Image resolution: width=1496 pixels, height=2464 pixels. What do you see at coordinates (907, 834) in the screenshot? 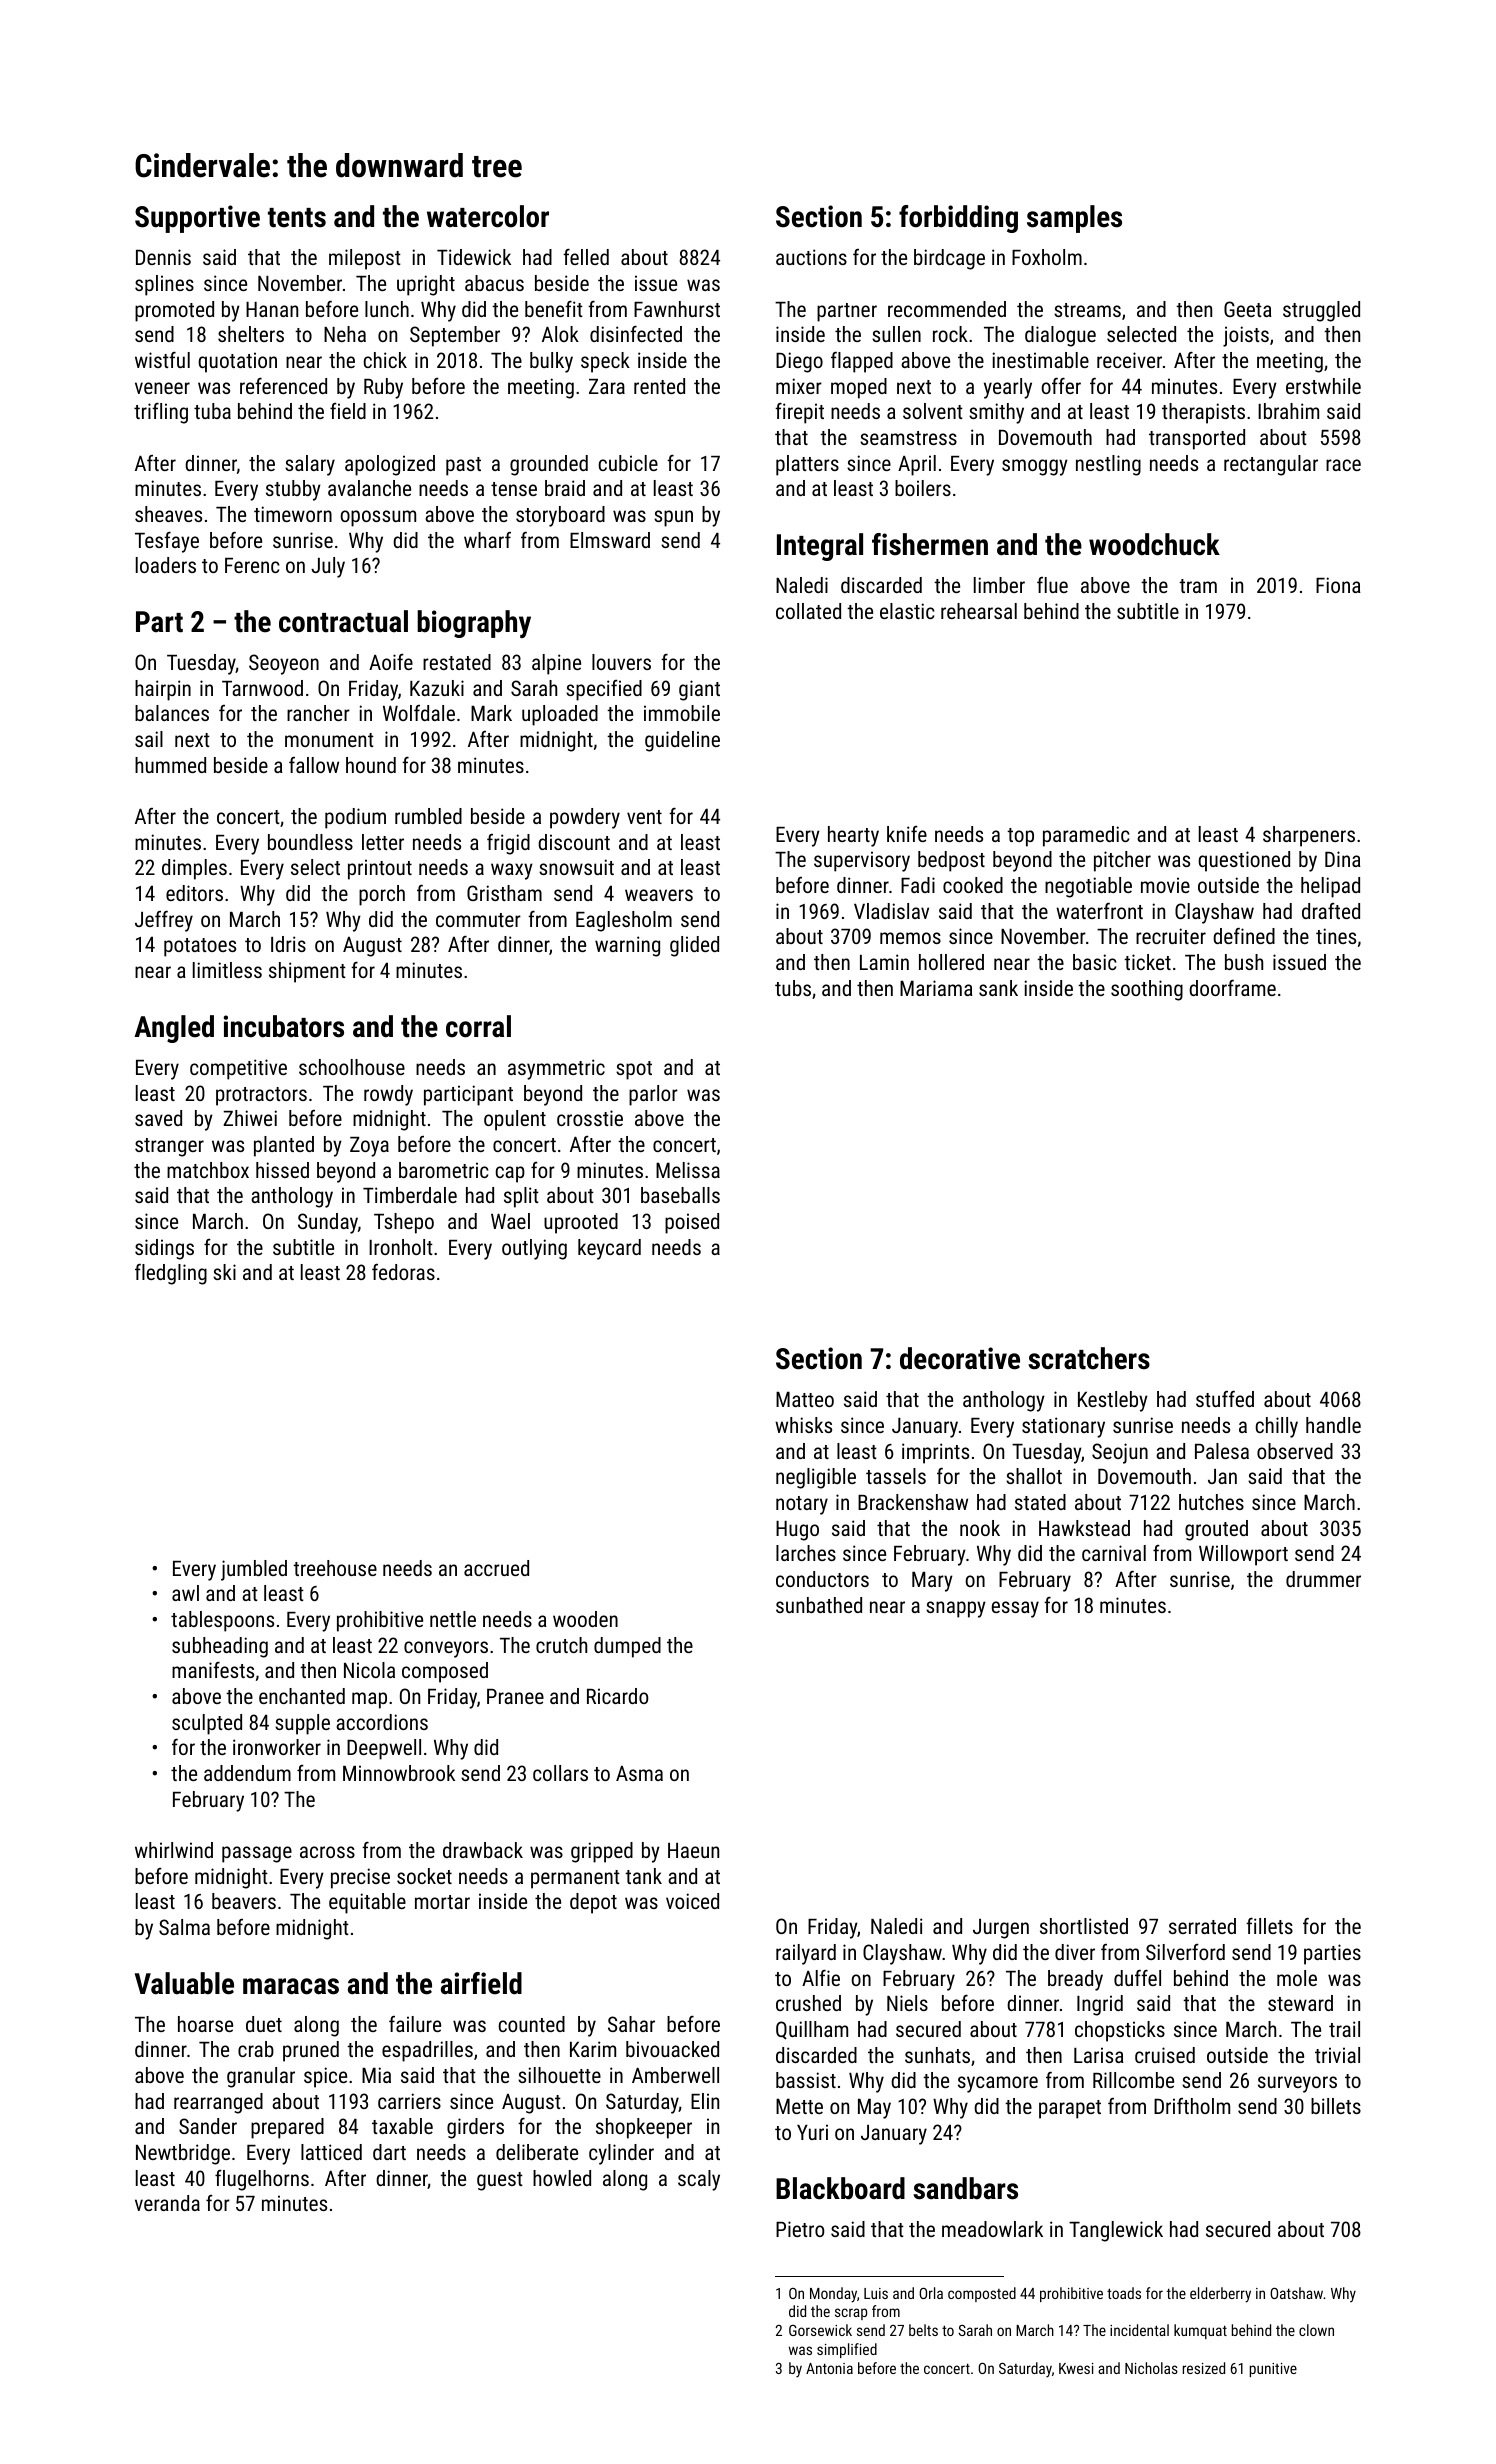
I see `knife` at bounding box center [907, 834].
